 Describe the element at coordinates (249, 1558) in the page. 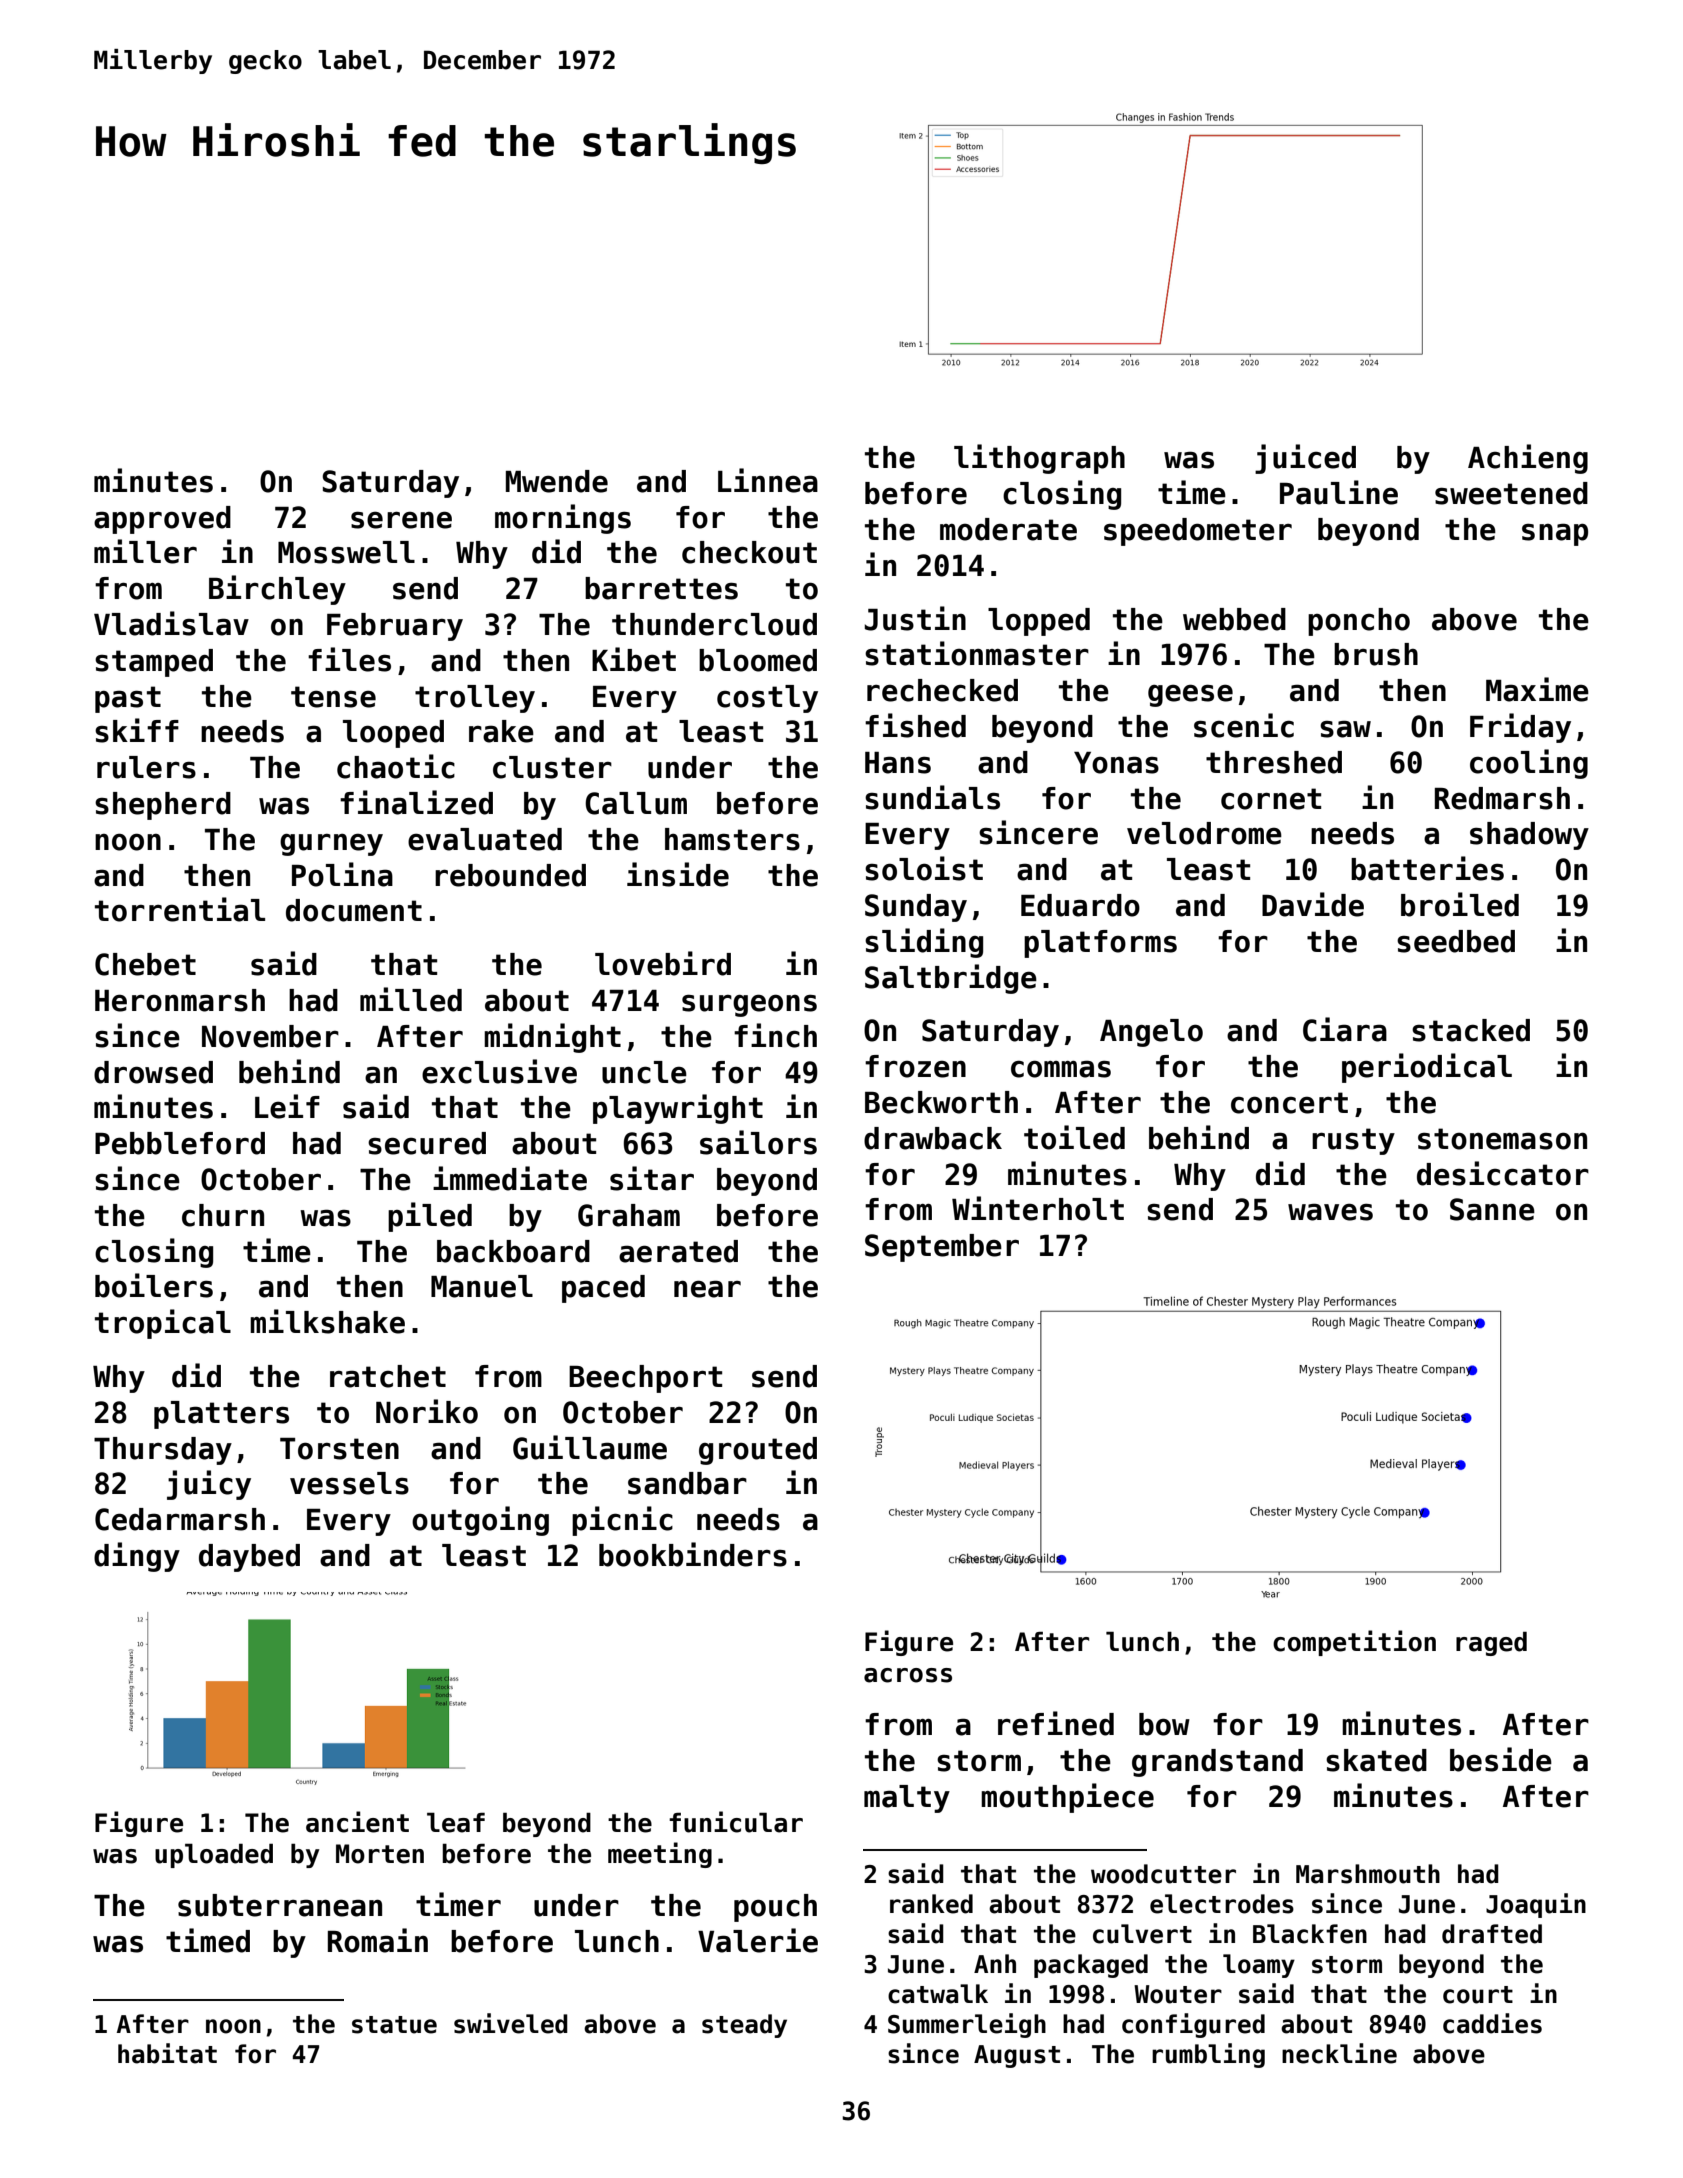

I see `daybed` at that location.
